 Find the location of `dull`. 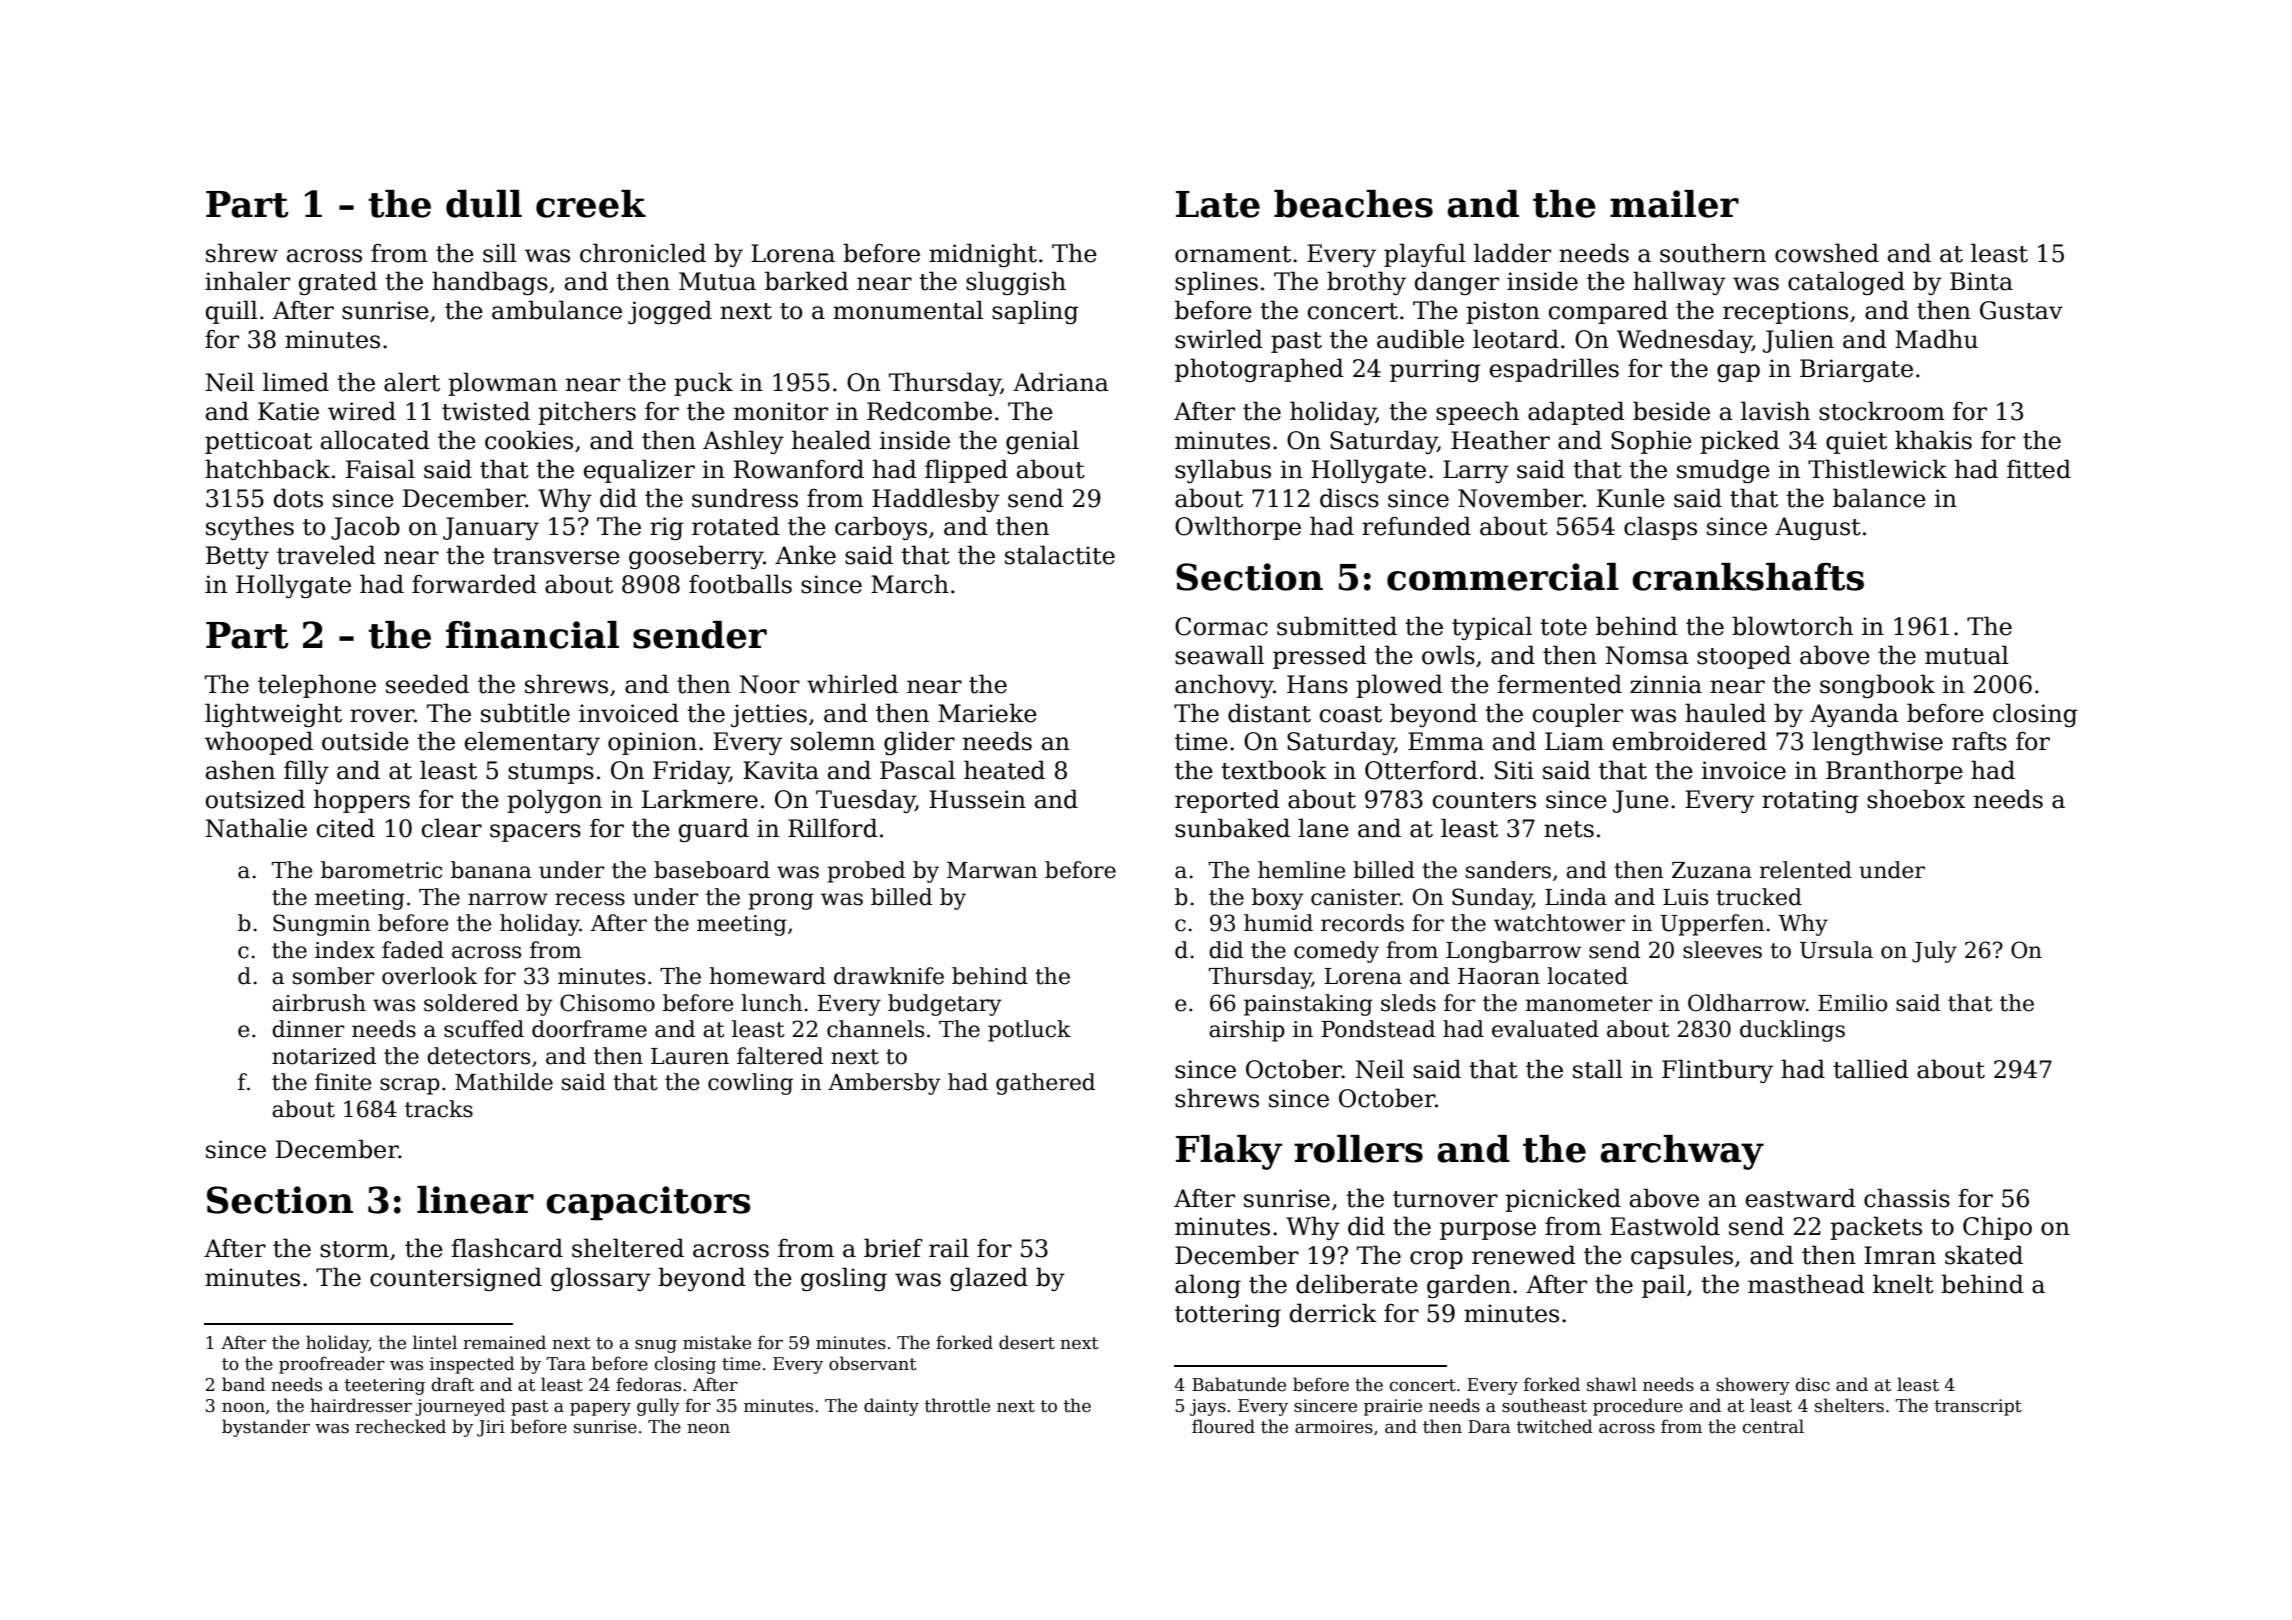

dull is located at coordinates (484, 204).
